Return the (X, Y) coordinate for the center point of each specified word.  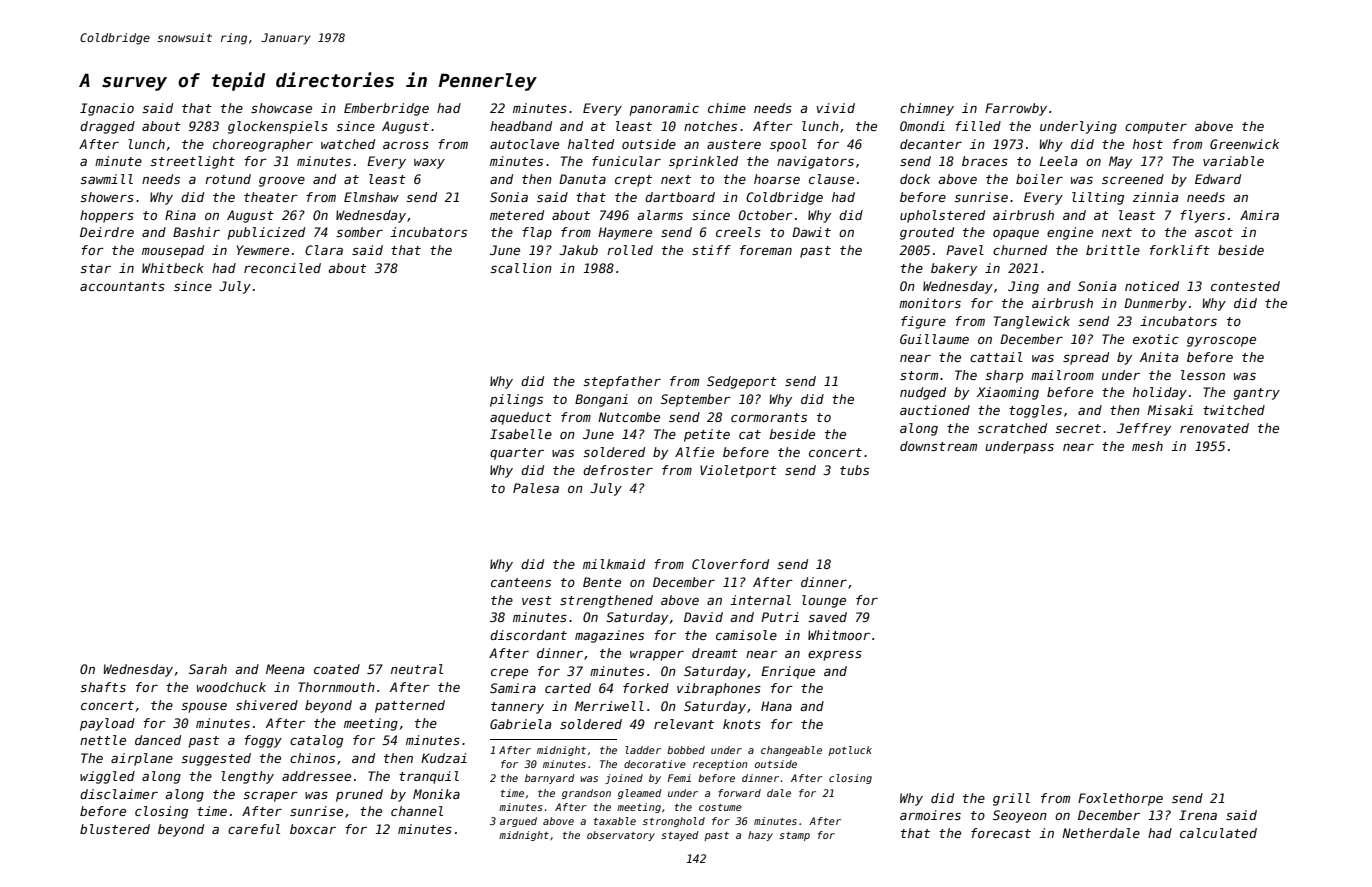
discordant (528, 635)
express (835, 656)
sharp (1004, 376)
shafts (103, 687)
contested (1245, 286)
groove (282, 182)
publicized (266, 233)
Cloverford (730, 564)
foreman (766, 250)
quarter (517, 454)
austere (734, 144)
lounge (824, 601)
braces (985, 161)
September (696, 400)
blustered (115, 829)
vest (537, 600)
